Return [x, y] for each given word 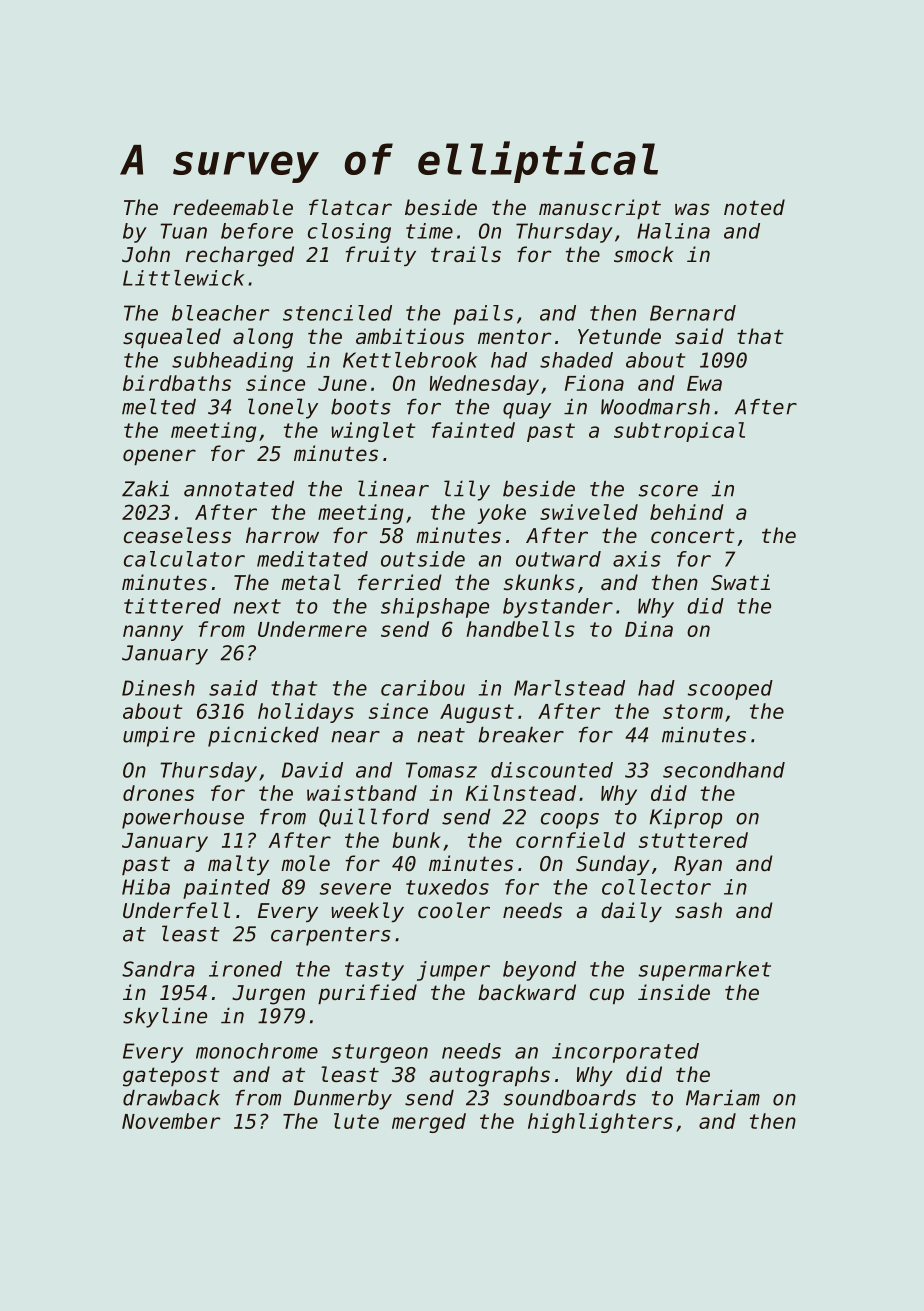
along [263, 338]
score [668, 491]
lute [356, 1121]
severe [355, 889]
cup [607, 996]
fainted [473, 430]
